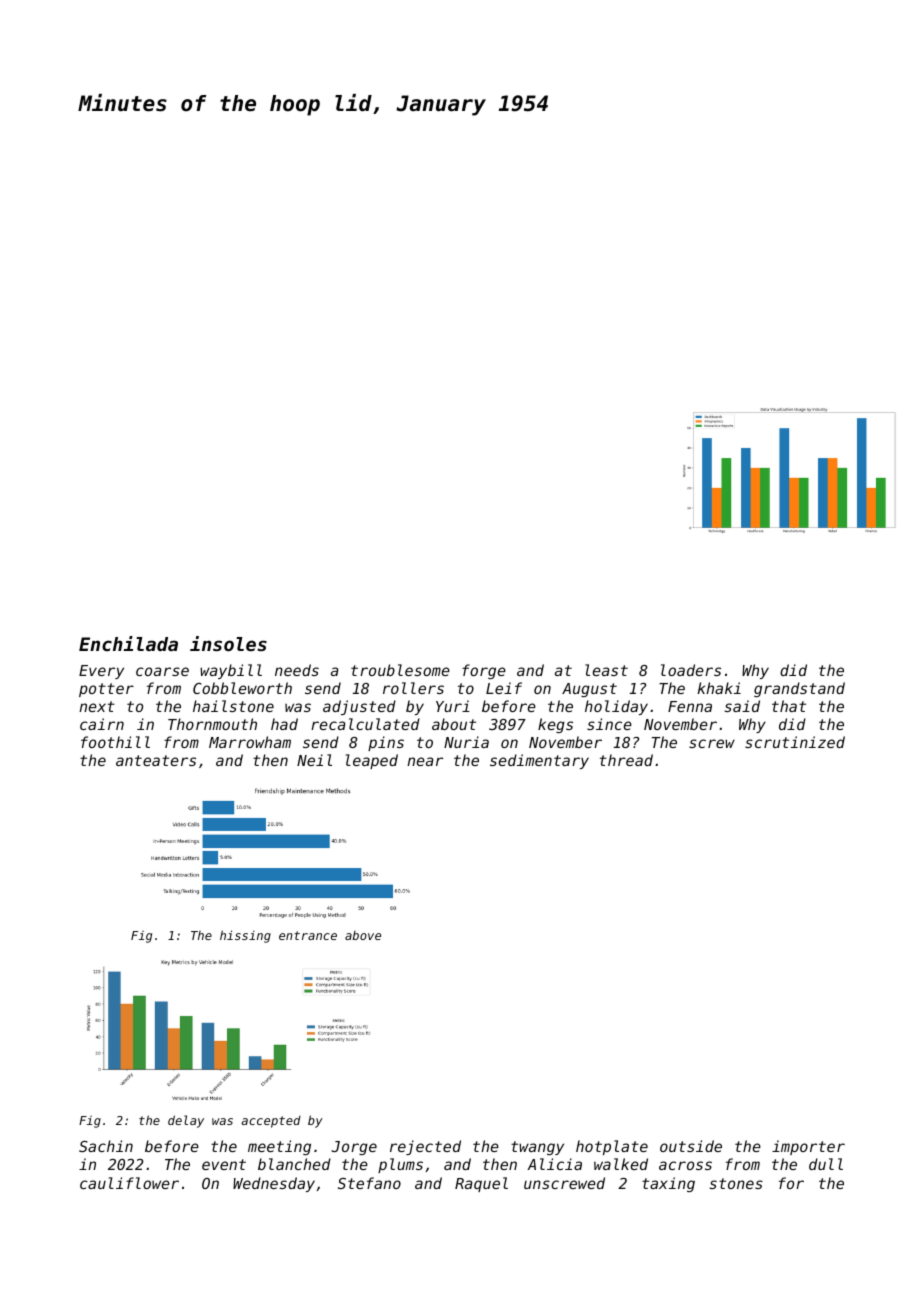 The image size is (924, 1308). What do you see at coordinates (799, 689) in the screenshot?
I see `grandstand` at bounding box center [799, 689].
